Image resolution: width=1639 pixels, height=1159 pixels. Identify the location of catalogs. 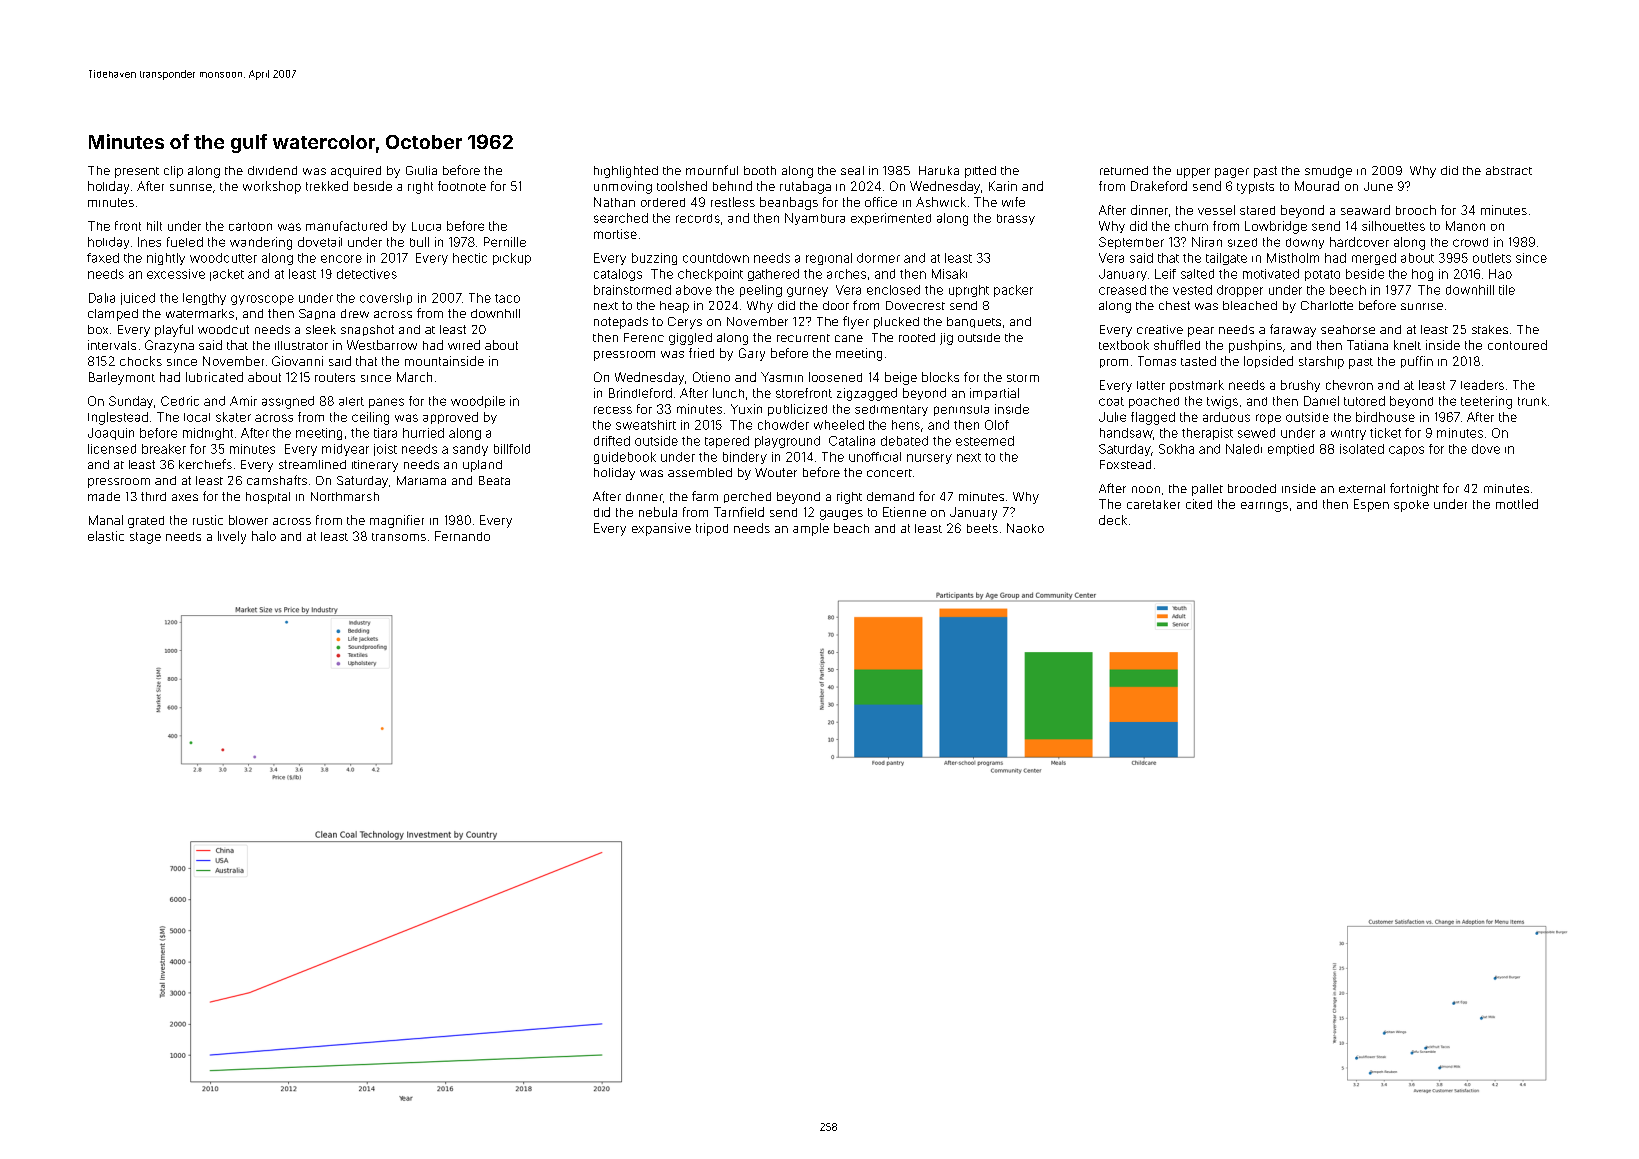
(618, 275).
